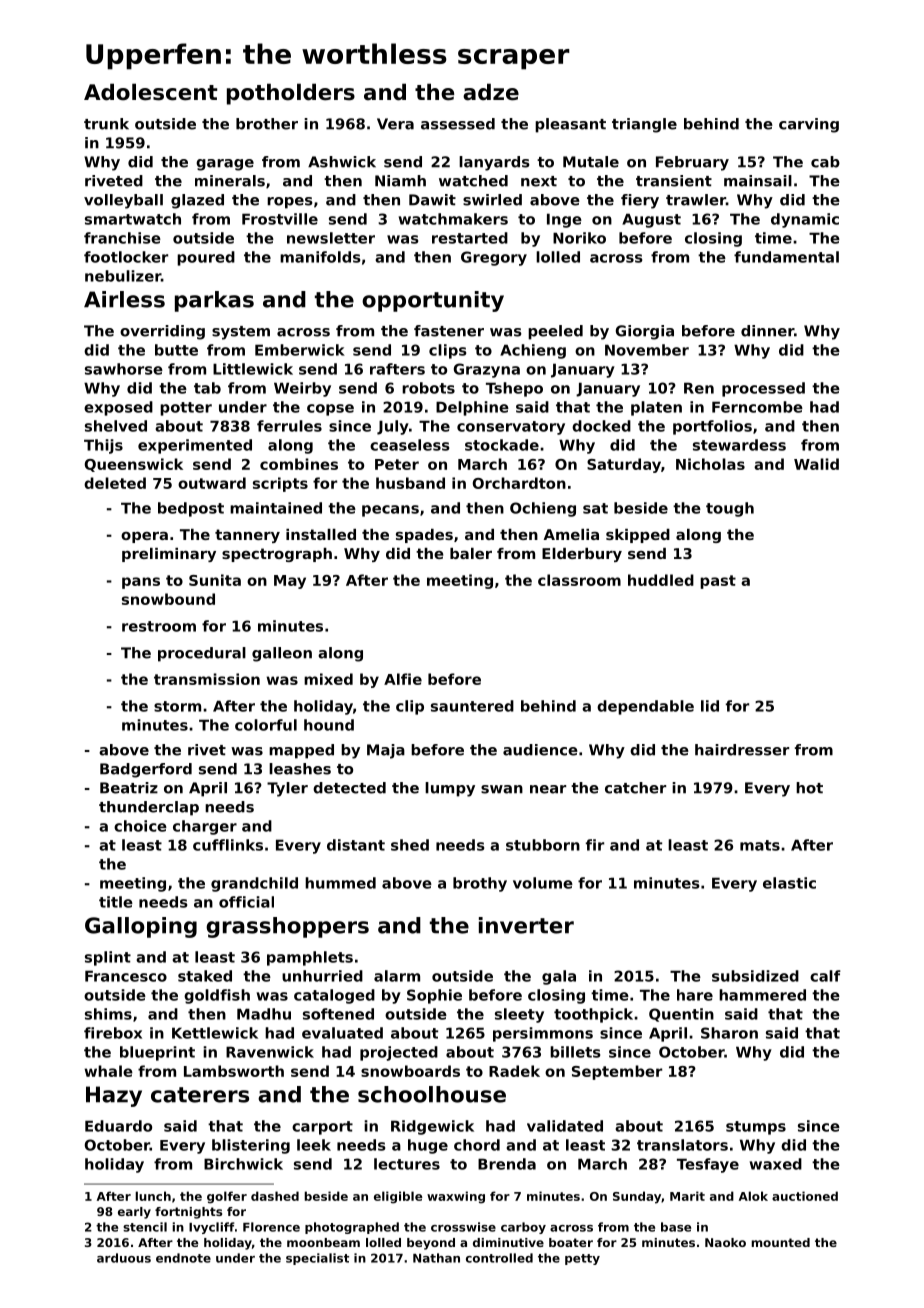  What do you see at coordinates (150, 92) in the screenshot?
I see `Adolescent` at bounding box center [150, 92].
